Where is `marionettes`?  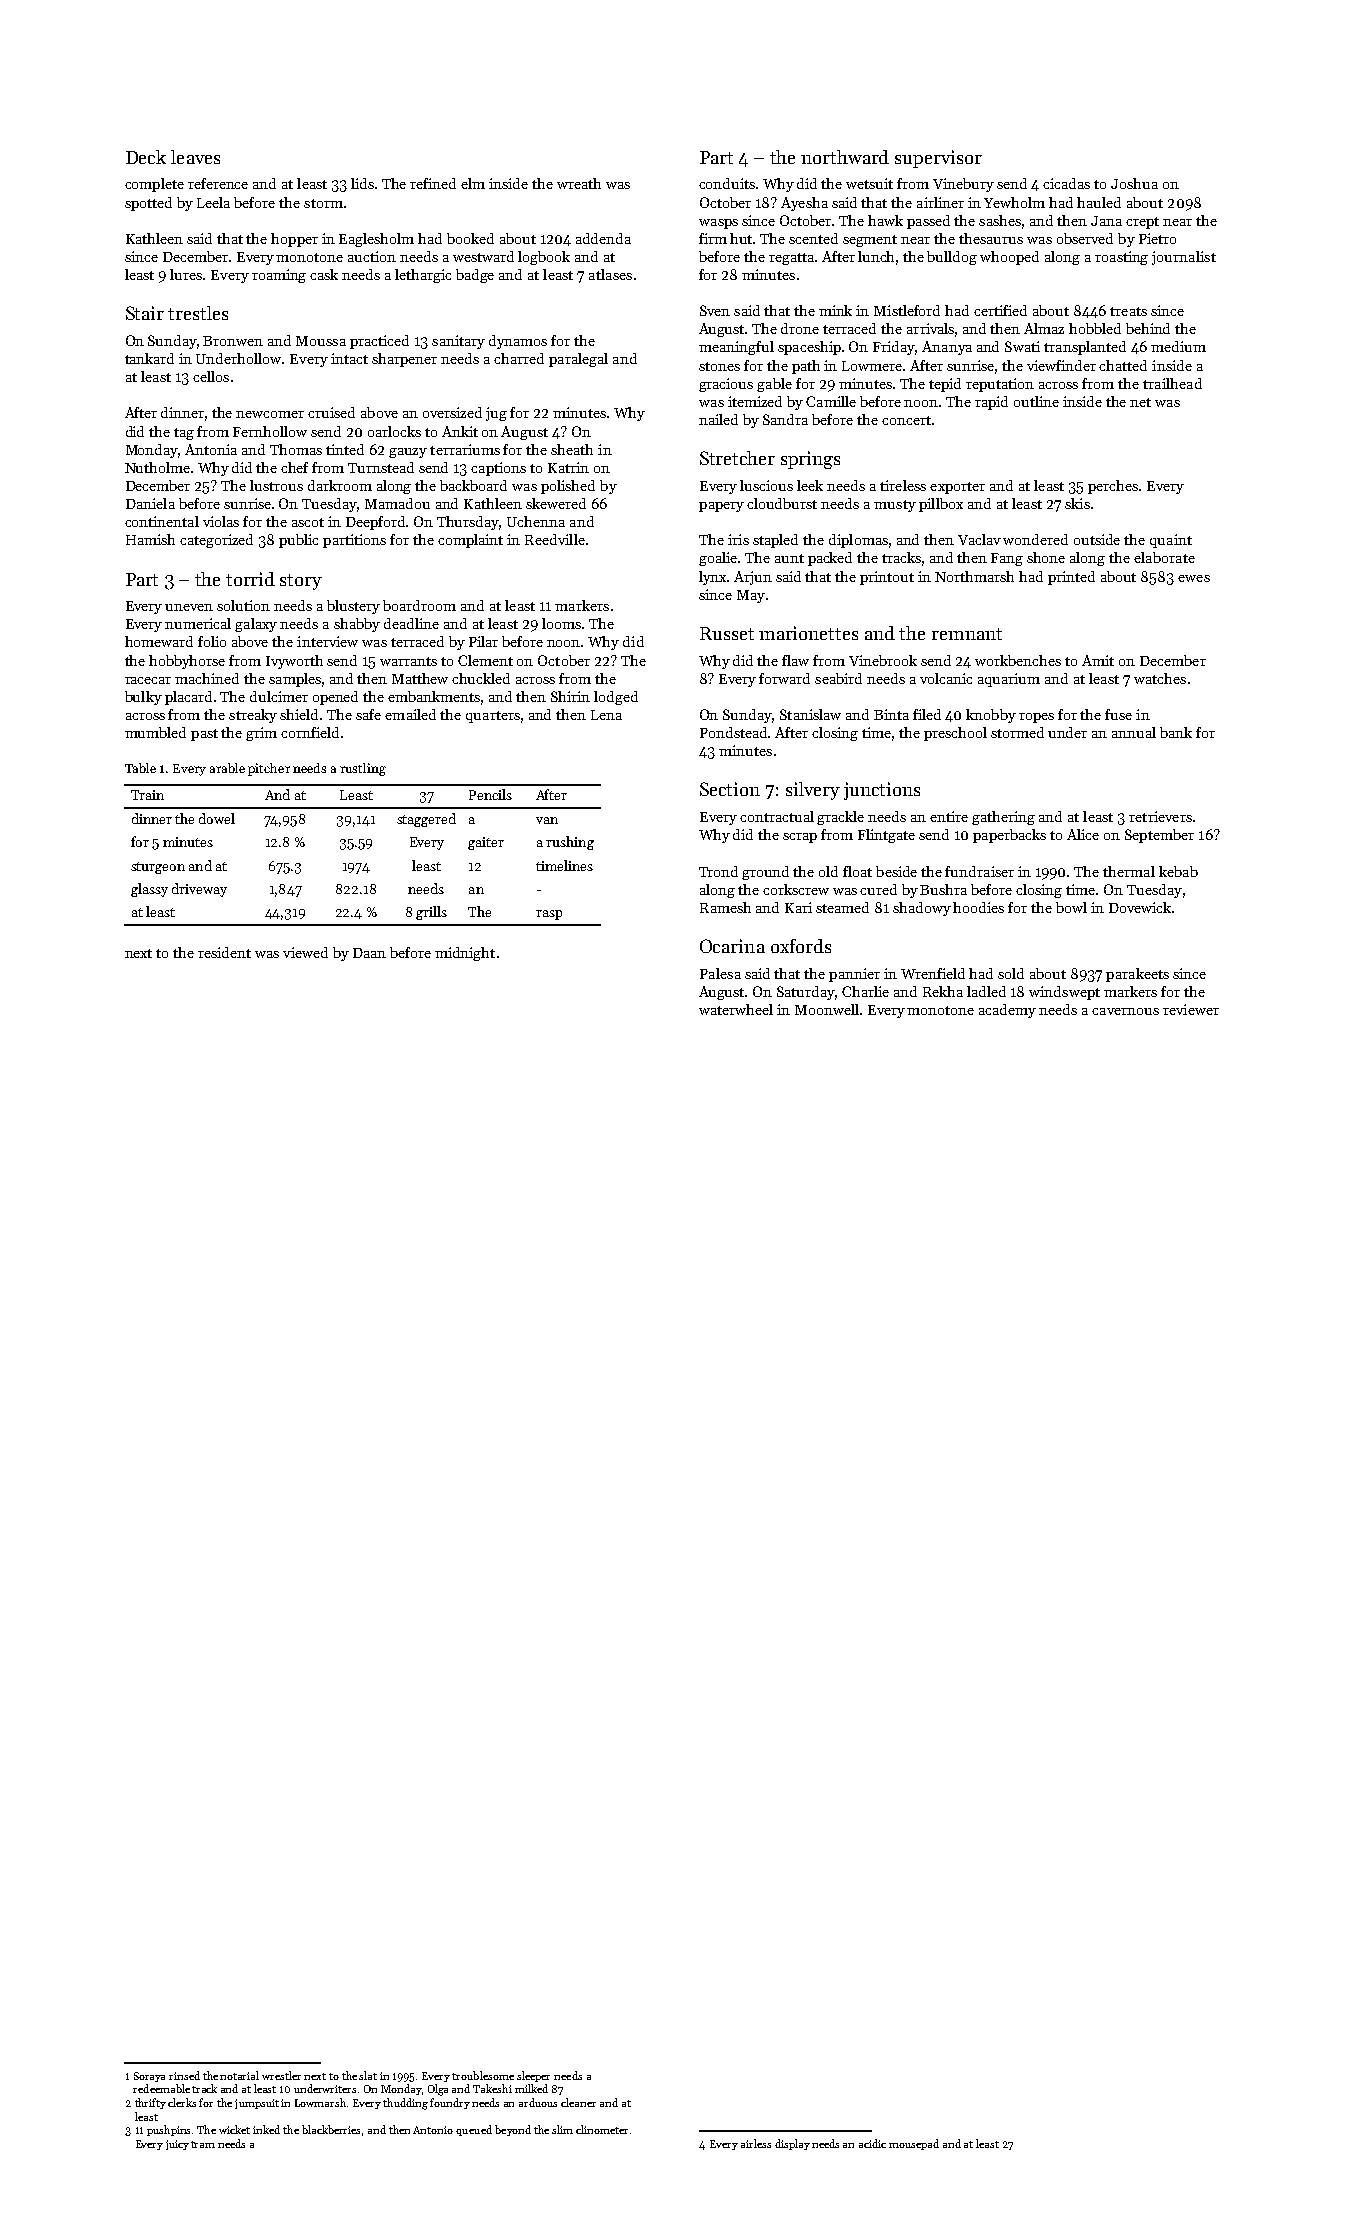 marionettes is located at coordinates (808, 633).
